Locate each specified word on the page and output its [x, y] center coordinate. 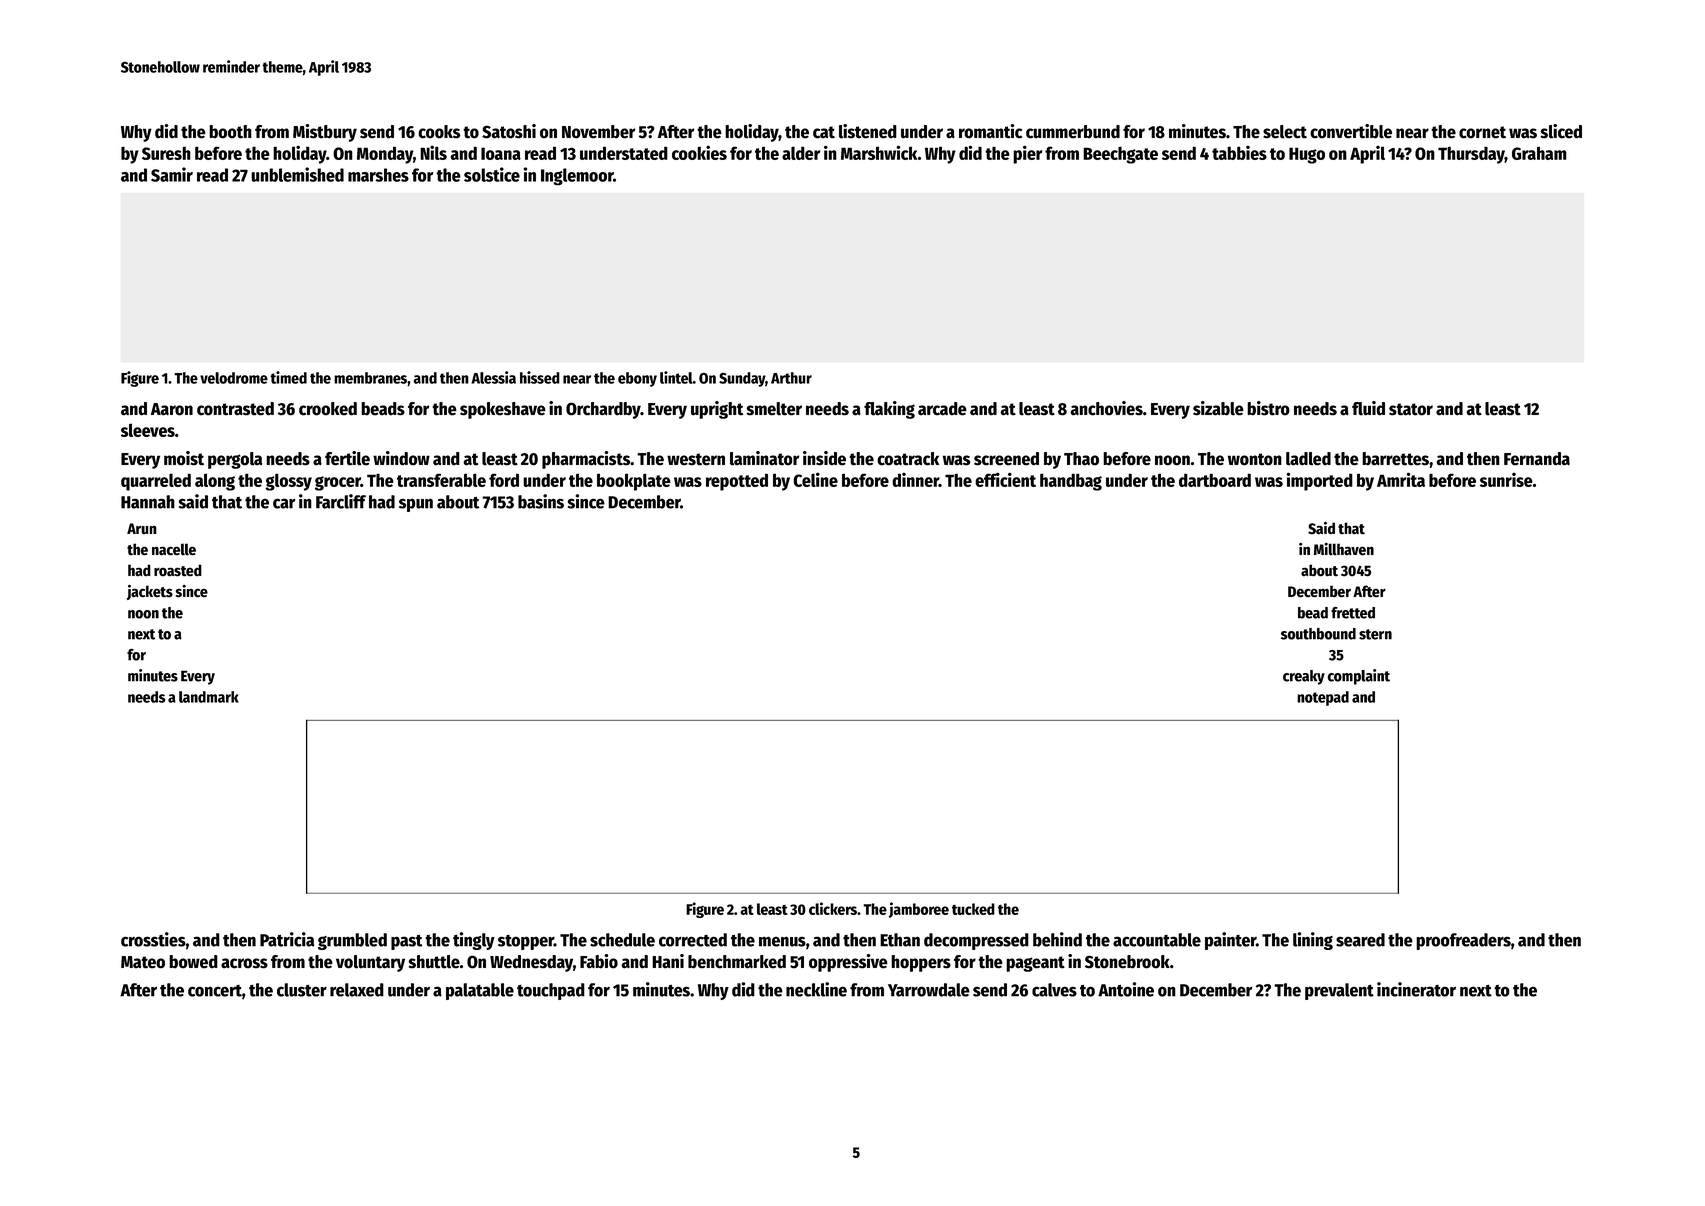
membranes [370, 378]
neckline [816, 989]
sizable [1218, 408]
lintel [676, 377]
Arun [142, 529]
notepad [1323, 698]
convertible [1351, 131]
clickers [833, 908]
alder [801, 153]
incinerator [1416, 989]
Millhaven [1344, 549]
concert [215, 991]
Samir [172, 174]
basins [541, 501]
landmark [209, 697]
